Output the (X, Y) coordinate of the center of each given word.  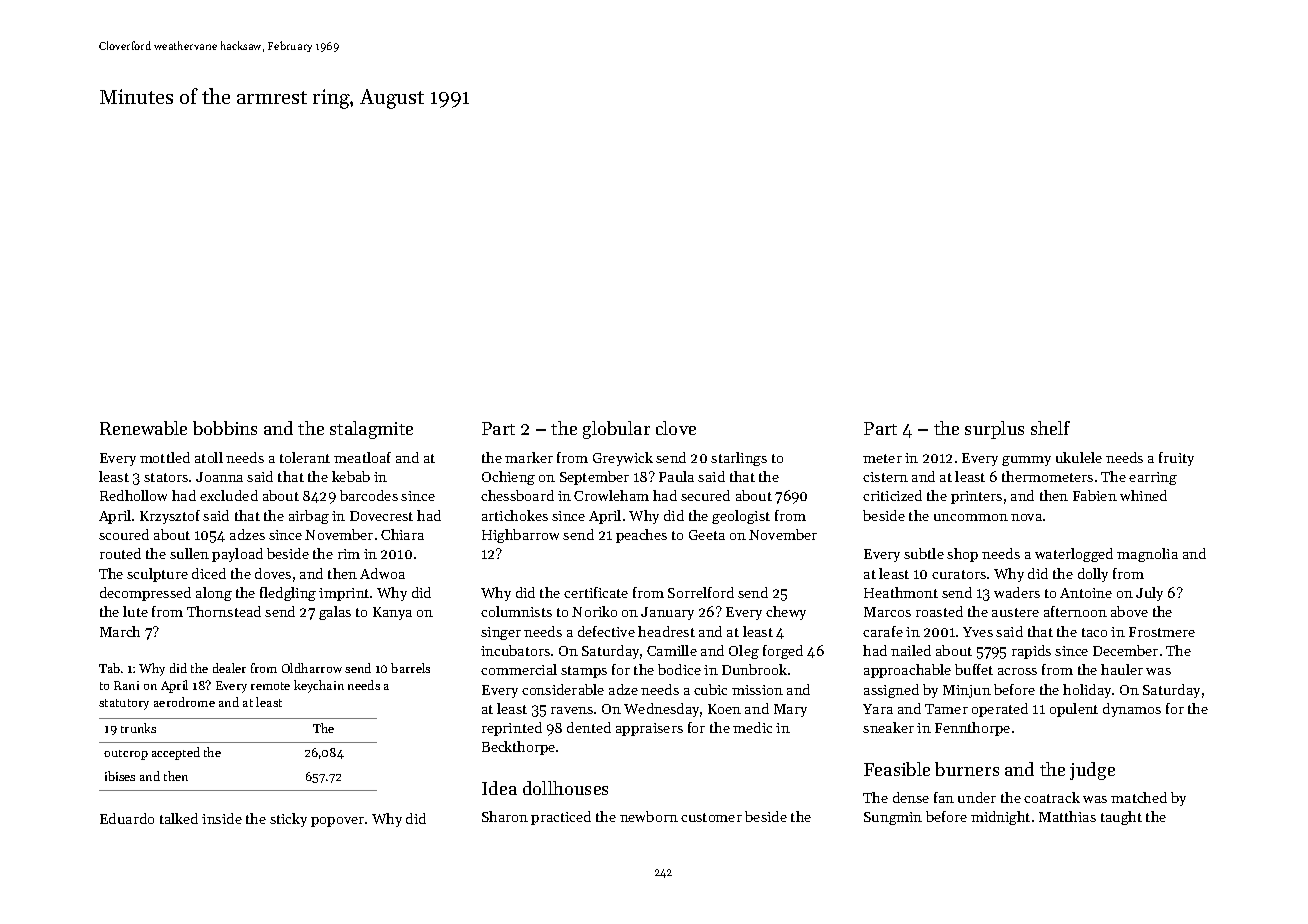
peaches (641, 536)
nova (1026, 517)
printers (976, 497)
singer (501, 633)
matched (1139, 797)
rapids (1031, 652)
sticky (288, 820)
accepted (176, 753)
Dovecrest (381, 516)
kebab (351, 476)
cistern (885, 477)
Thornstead (224, 611)
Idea (499, 788)
